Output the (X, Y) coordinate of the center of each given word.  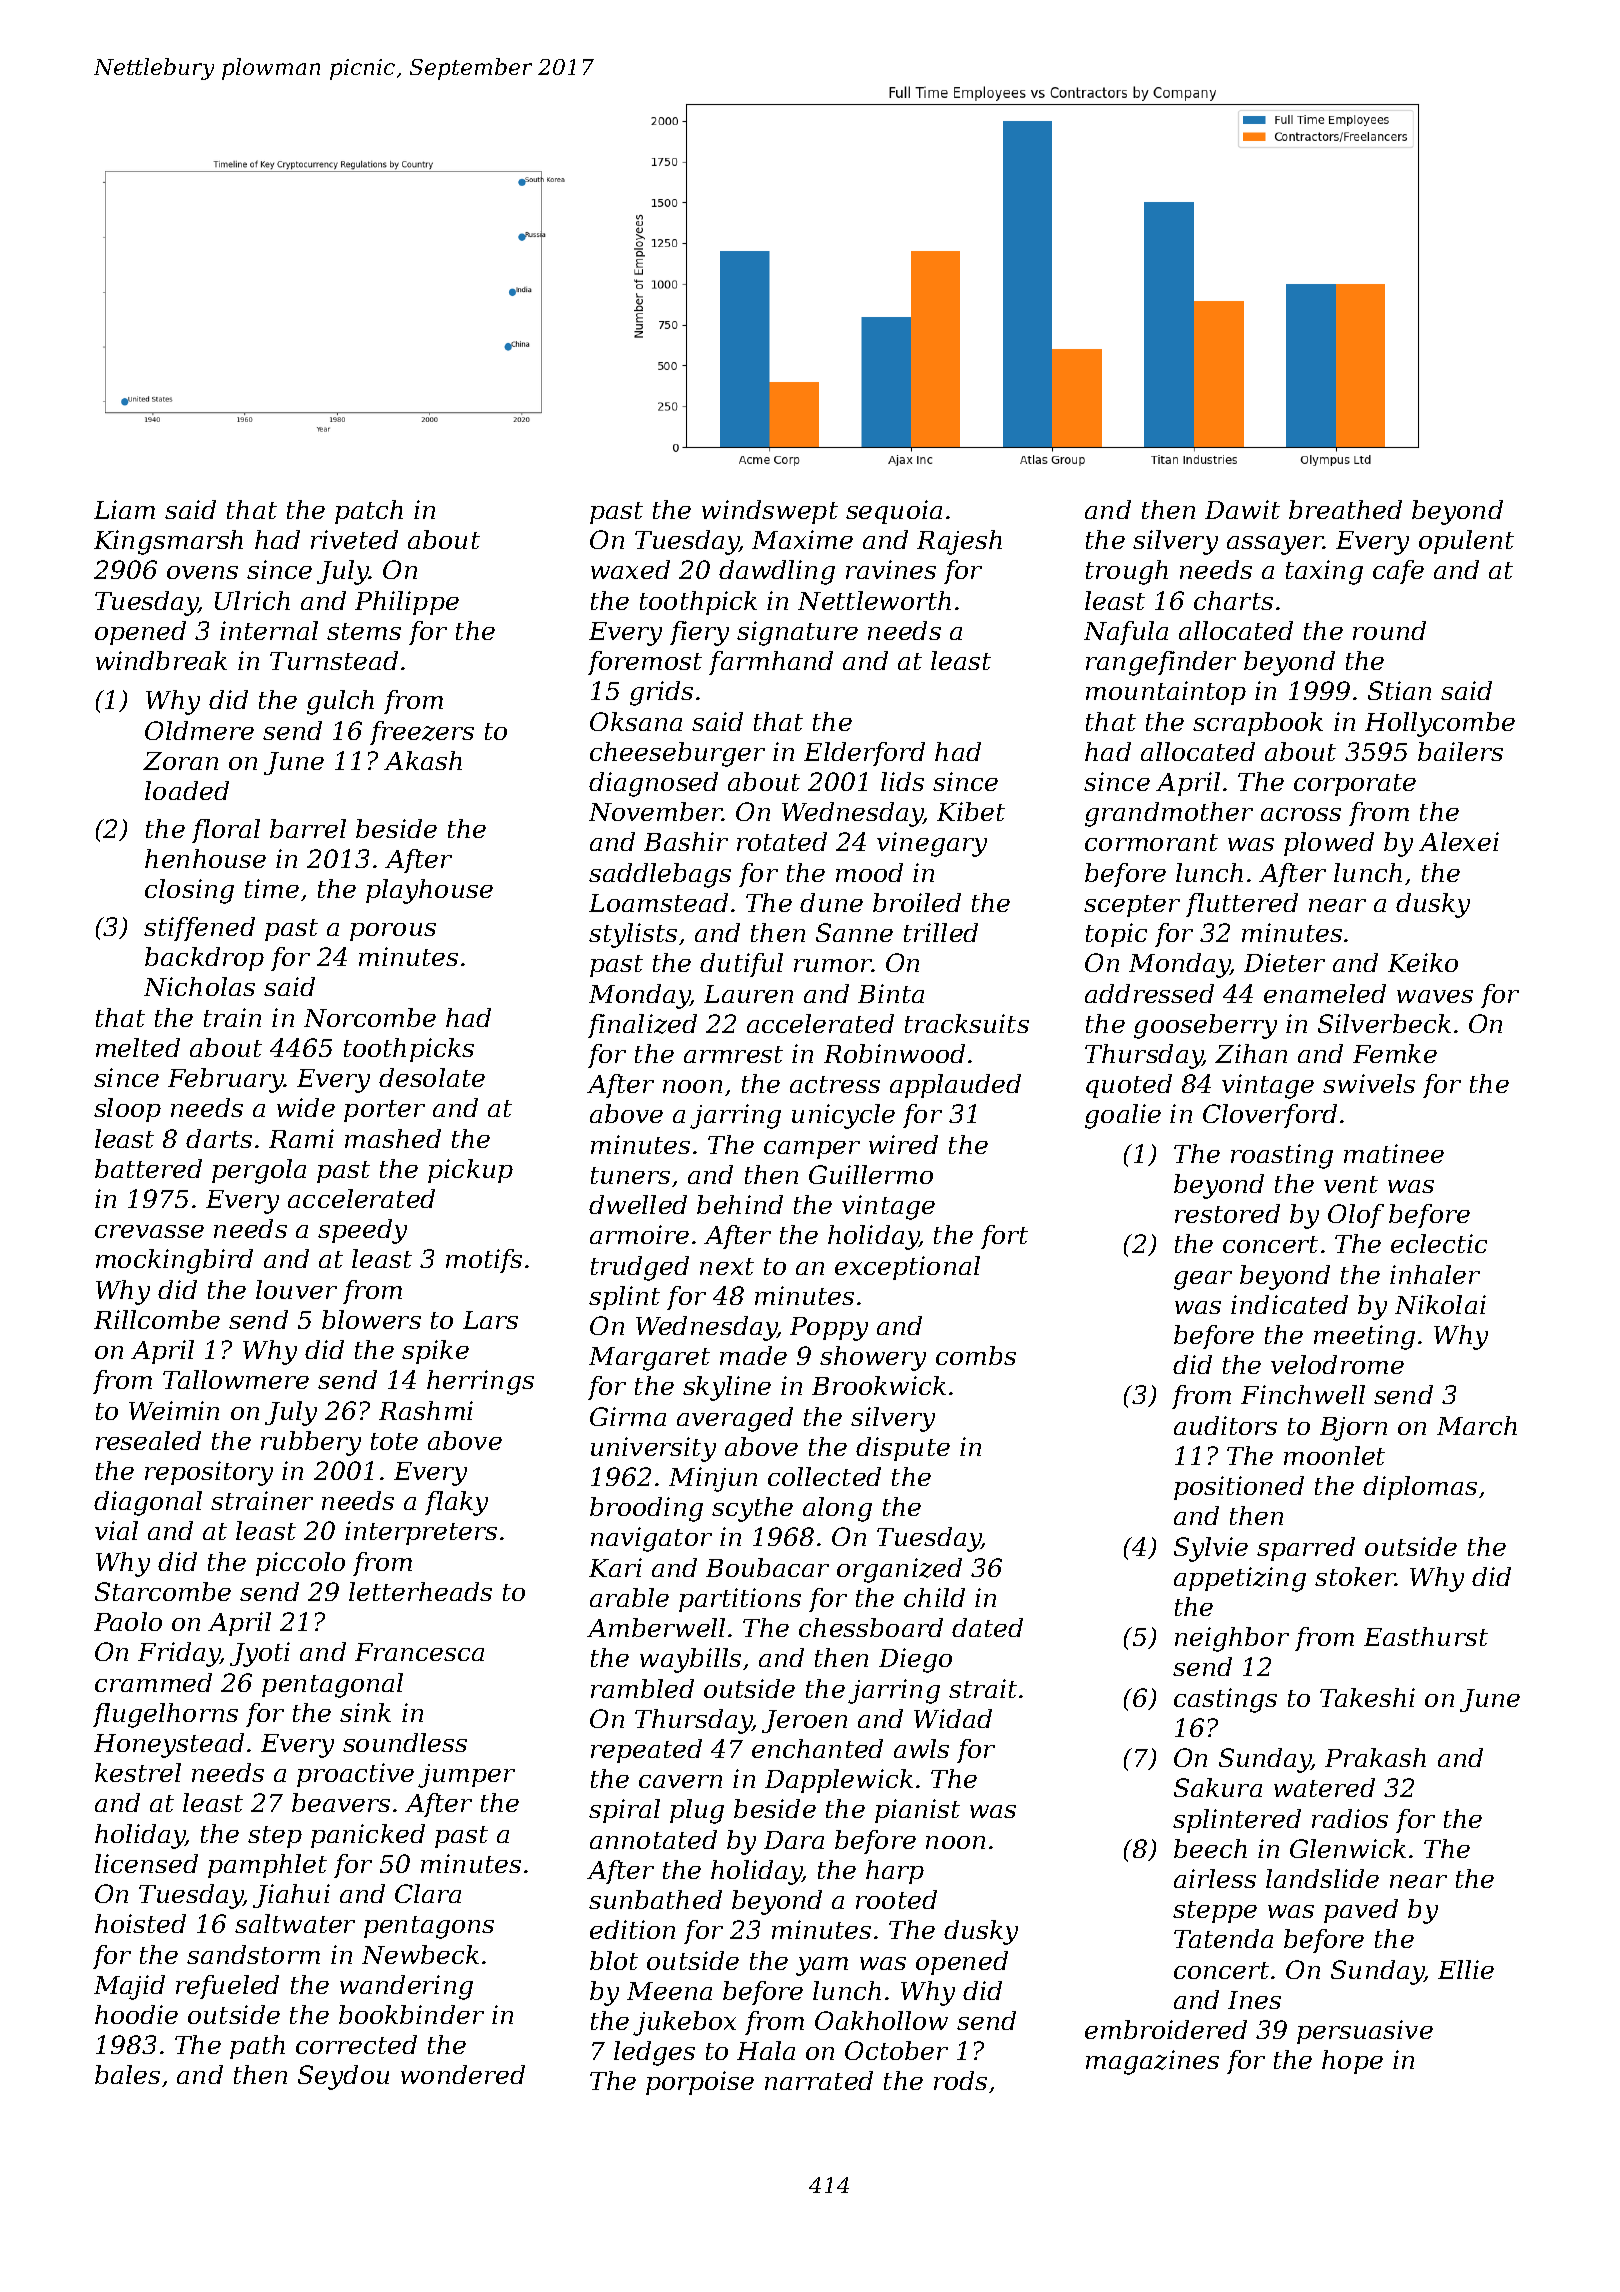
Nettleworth (874, 600)
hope (1352, 2062)
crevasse (149, 1231)
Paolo (128, 1621)
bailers (1460, 751)
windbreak (161, 660)
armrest (733, 1054)
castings (1225, 1700)
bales (127, 2074)
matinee (1394, 1153)
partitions (740, 1600)
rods (960, 2080)
